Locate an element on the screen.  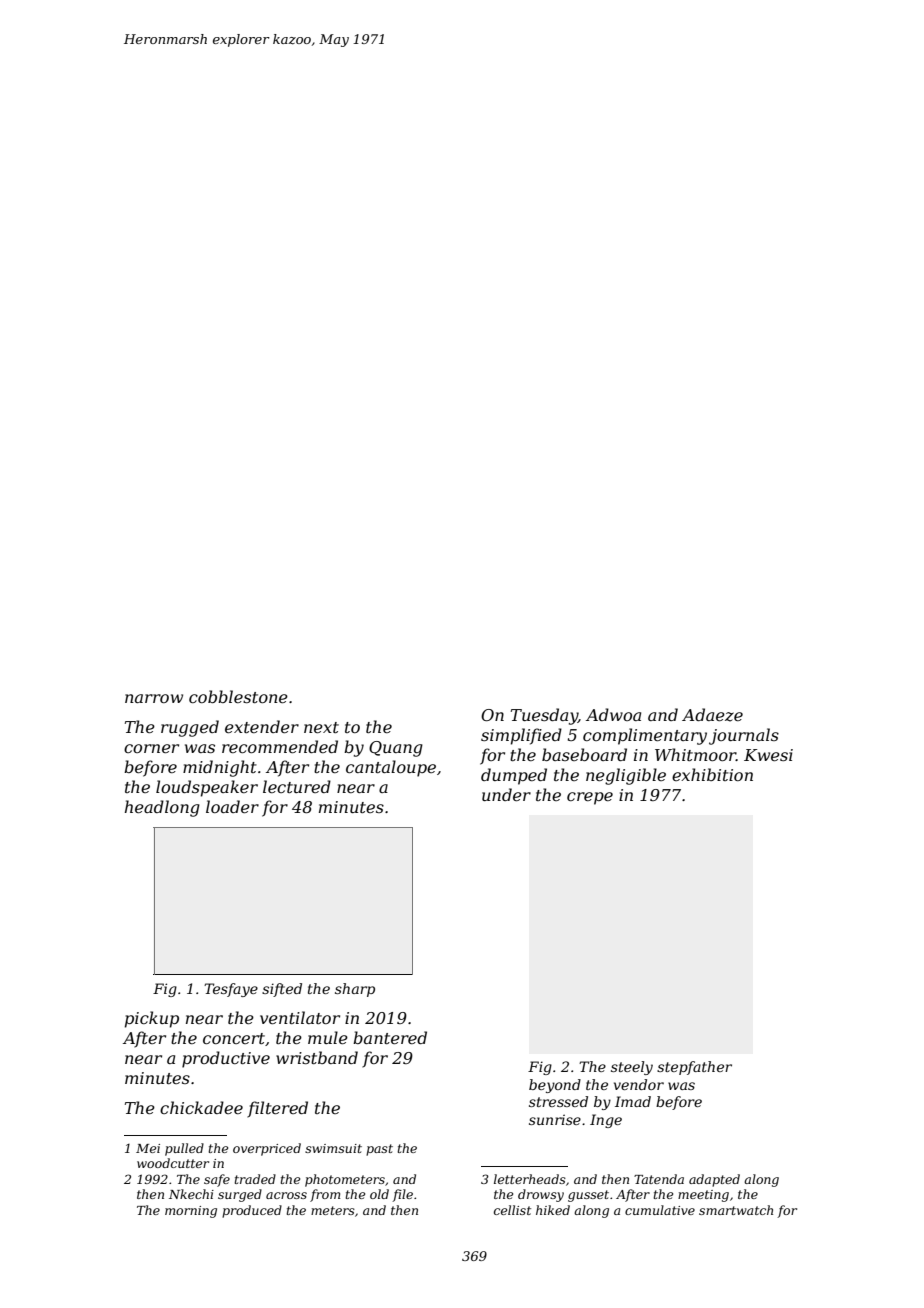
Tesfaye is located at coordinates (231, 990).
